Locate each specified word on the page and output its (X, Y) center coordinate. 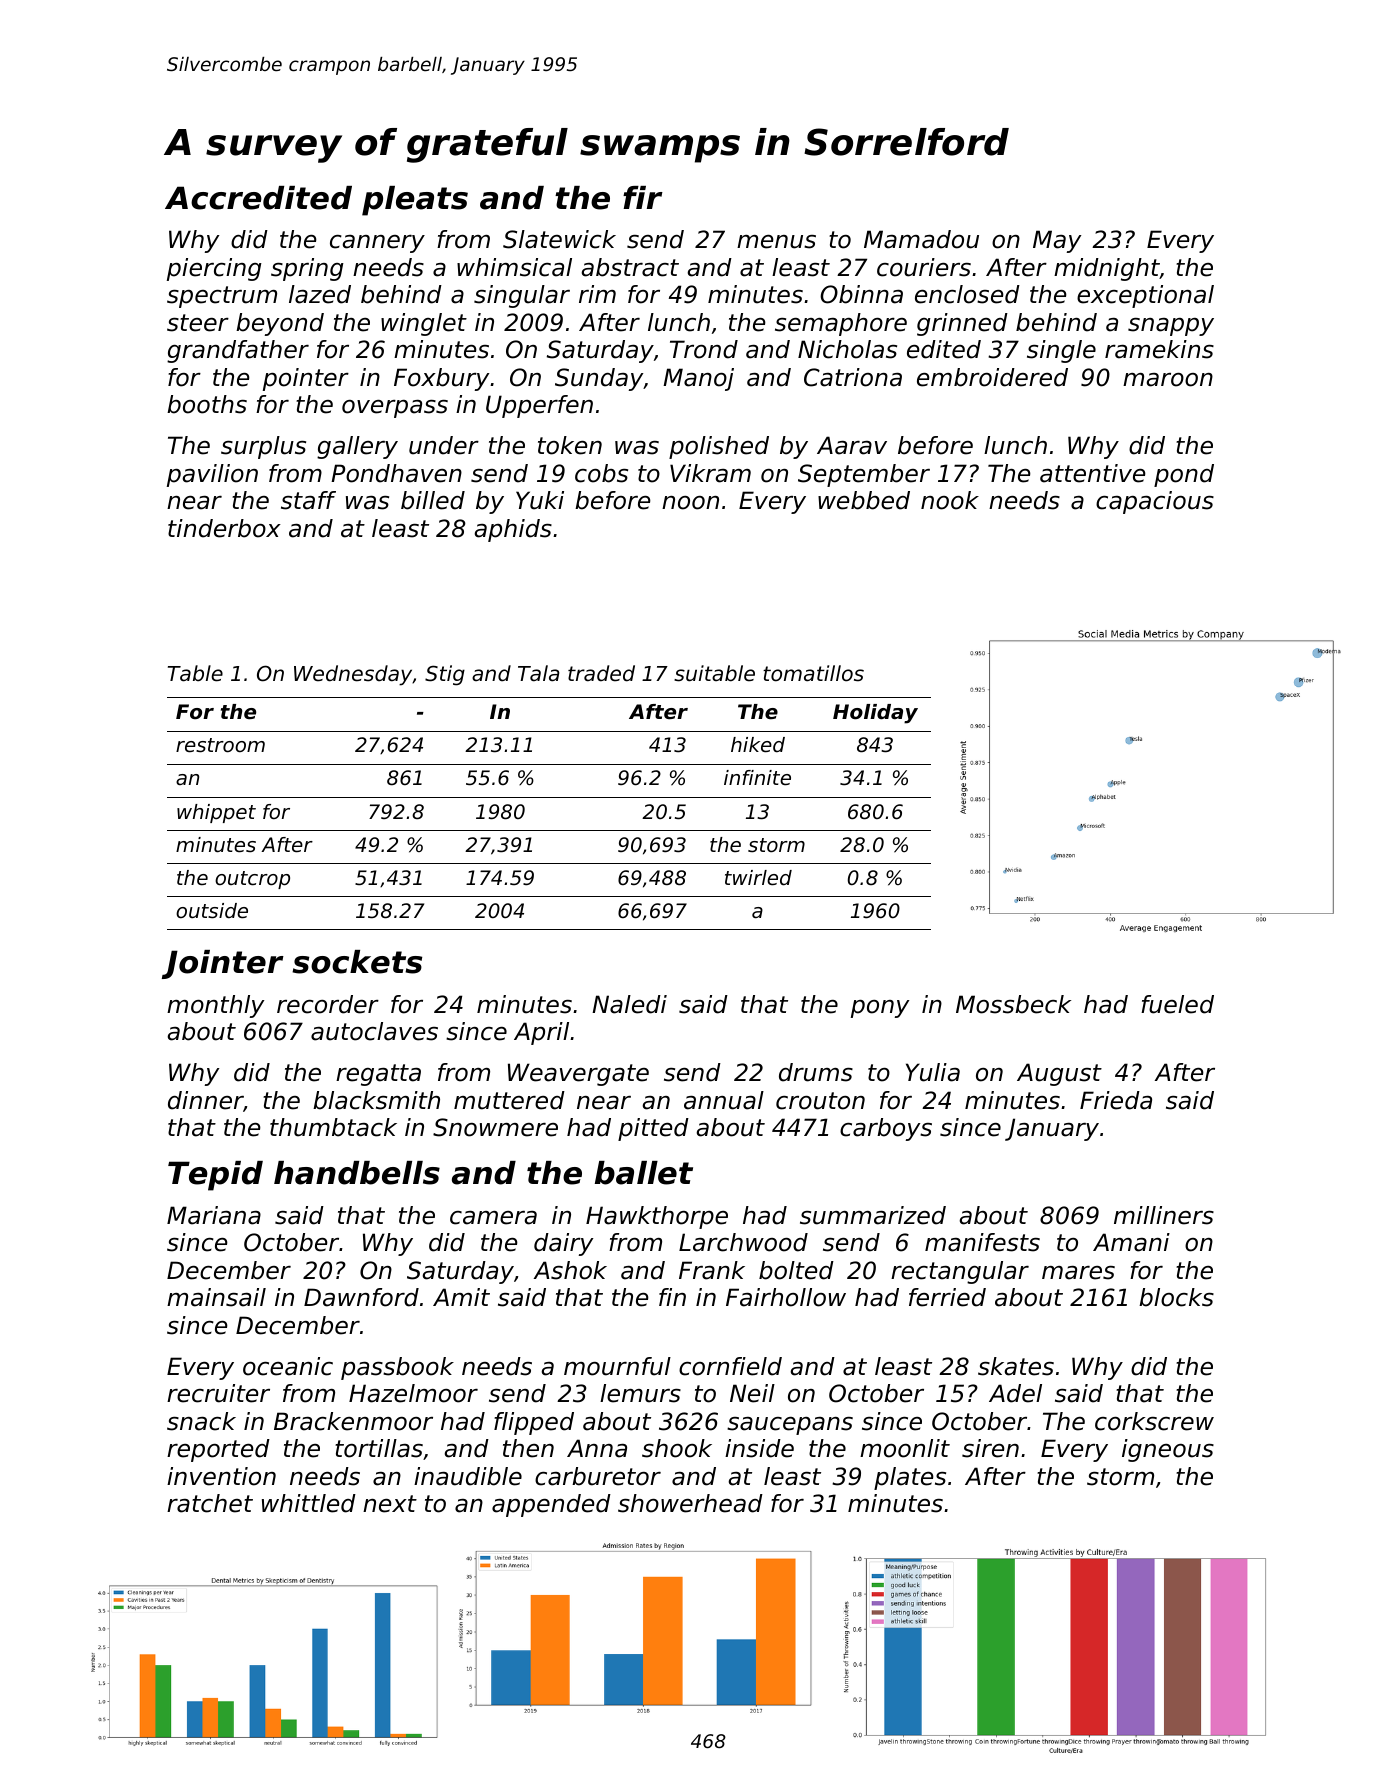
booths (207, 404)
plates (910, 1478)
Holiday (875, 714)
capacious (1155, 502)
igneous (1168, 1450)
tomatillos (813, 673)
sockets (357, 962)
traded (601, 673)
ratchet (210, 1503)
